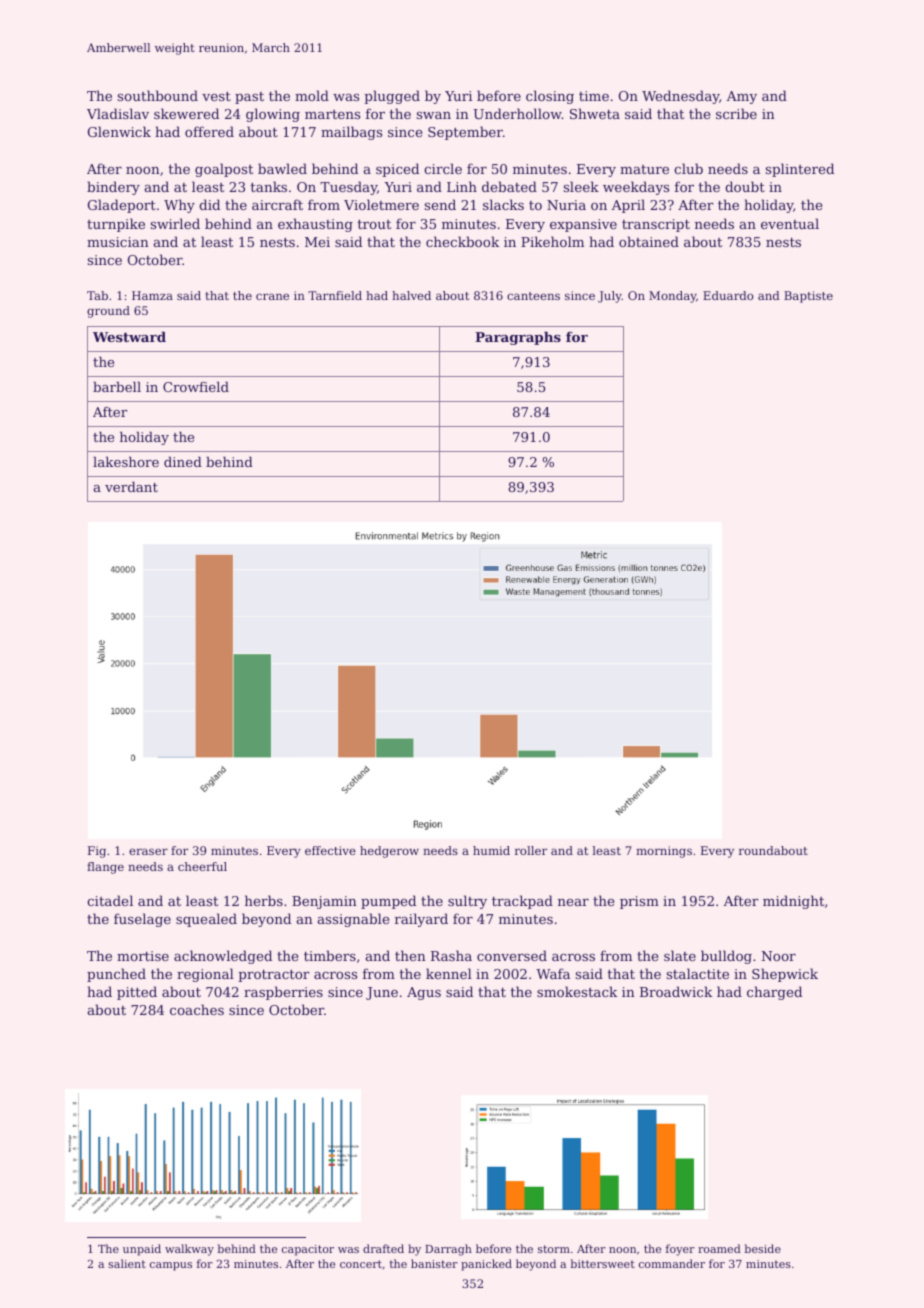 The height and width of the screenshot is (1308, 924). I want to click on salient, so click(127, 1263).
